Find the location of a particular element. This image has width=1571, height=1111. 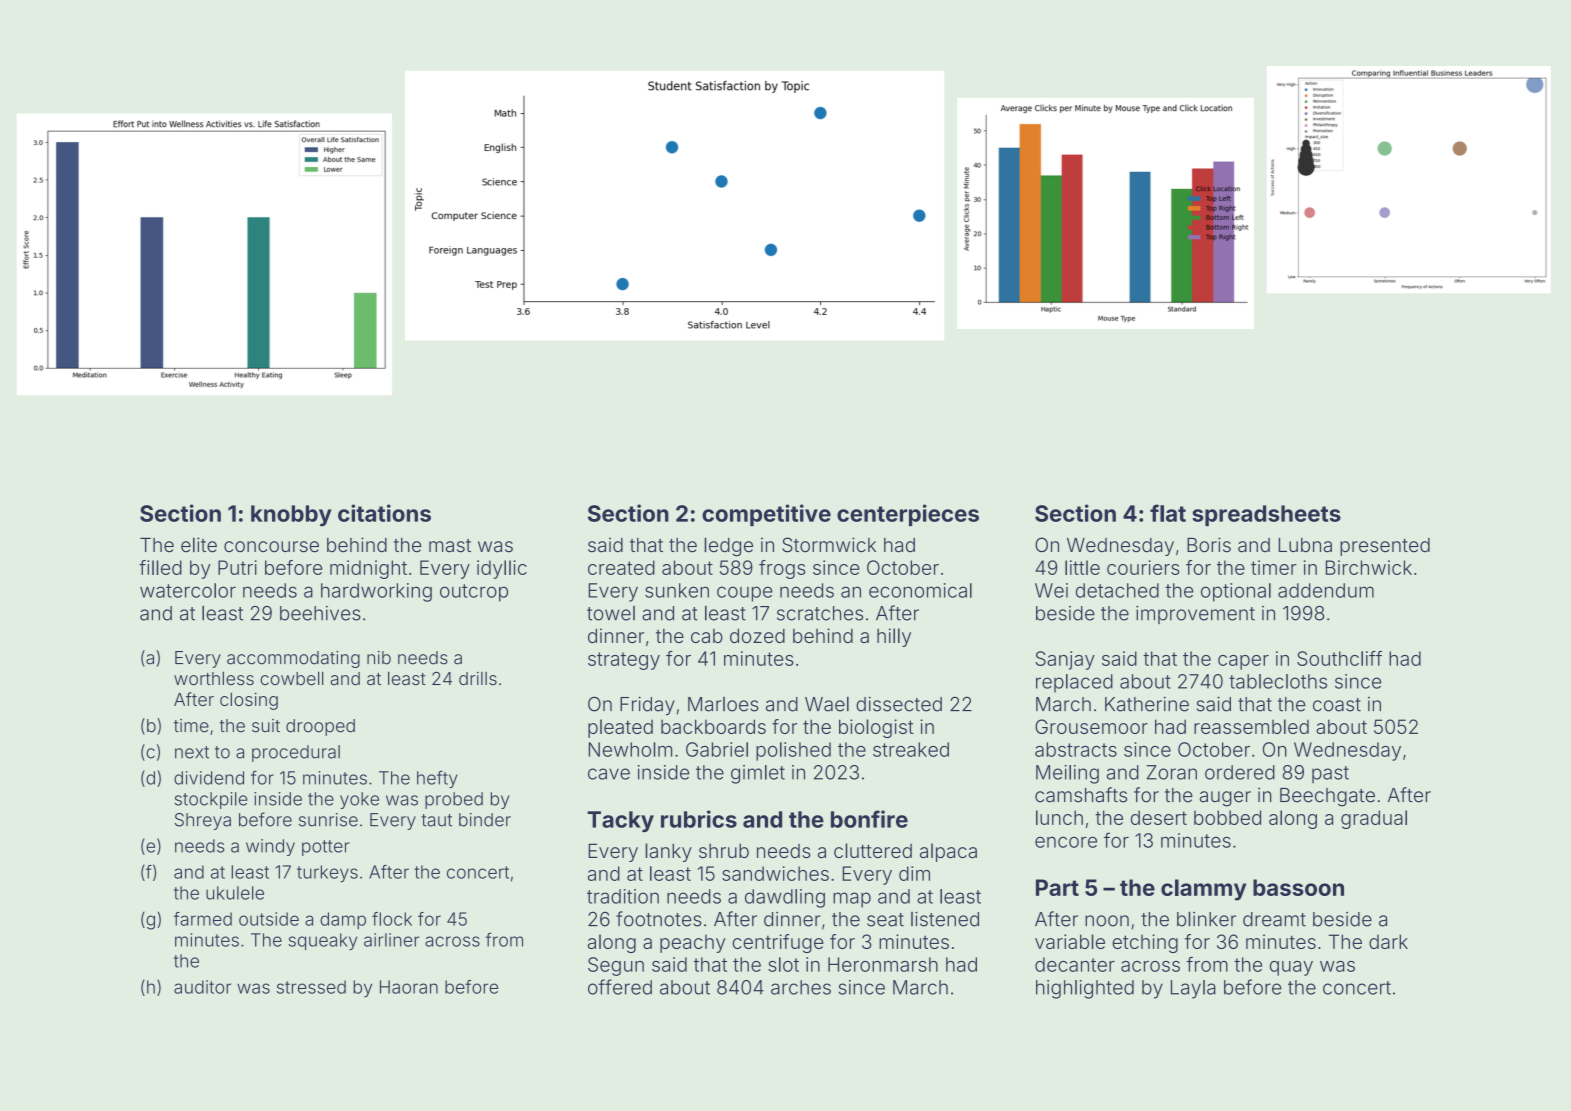

Shreya is located at coordinates (203, 821).
